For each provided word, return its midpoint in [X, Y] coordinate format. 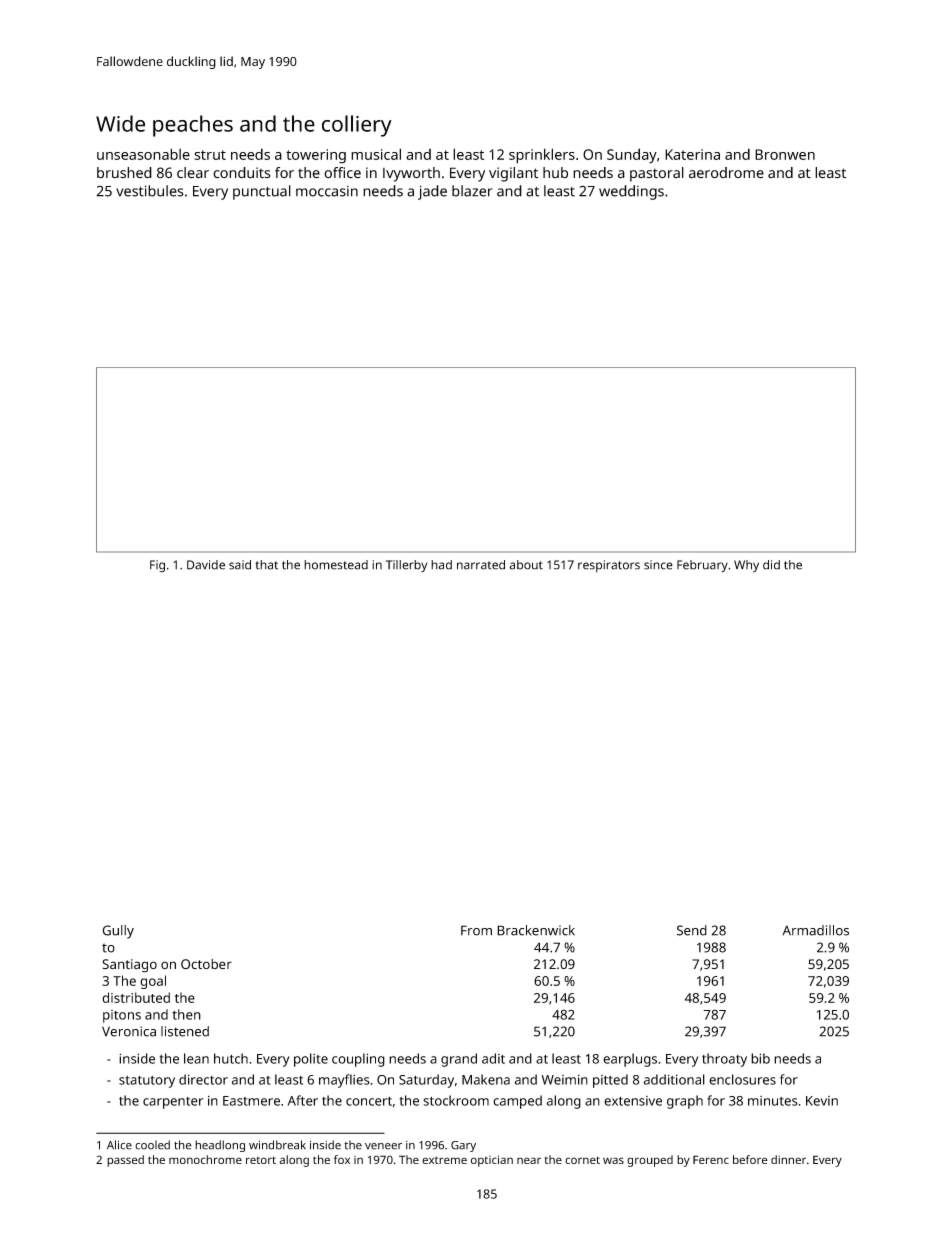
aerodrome [726, 173]
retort [261, 1160]
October [206, 964]
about [526, 565]
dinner [788, 1159]
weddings [631, 192]
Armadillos [816, 930]
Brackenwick [536, 930]
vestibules [150, 191]
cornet [582, 1160]
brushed [124, 172]
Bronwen [785, 154]
